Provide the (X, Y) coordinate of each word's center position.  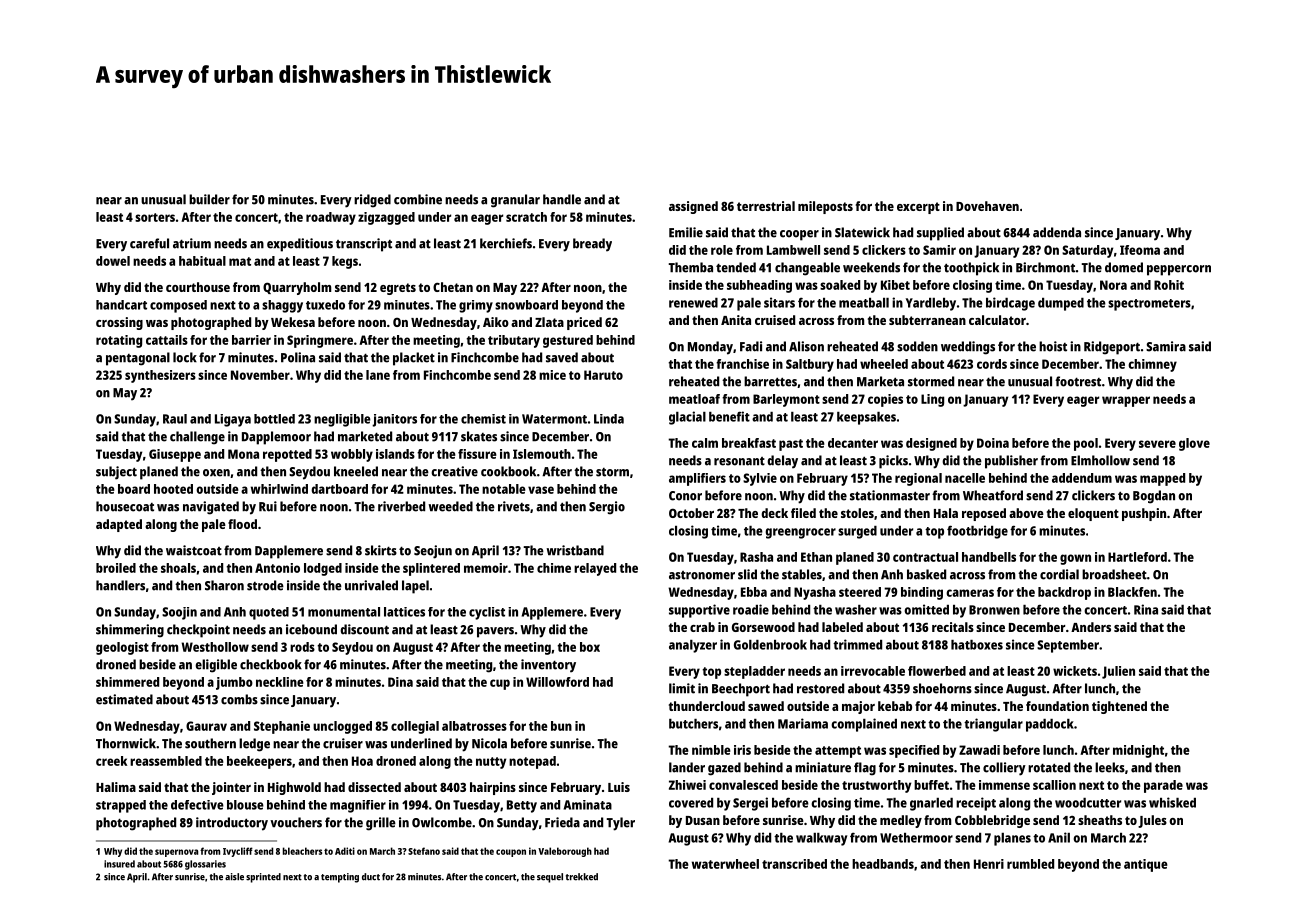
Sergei (750, 804)
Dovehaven (987, 206)
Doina (993, 443)
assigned (693, 207)
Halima (116, 787)
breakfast (749, 443)
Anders (1091, 627)
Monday (710, 348)
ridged (372, 201)
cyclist (487, 613)
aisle (234, 877)
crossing (119, 323)
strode (265, 585)
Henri (989, 864)
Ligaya (233, 420)
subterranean (927, 320)
